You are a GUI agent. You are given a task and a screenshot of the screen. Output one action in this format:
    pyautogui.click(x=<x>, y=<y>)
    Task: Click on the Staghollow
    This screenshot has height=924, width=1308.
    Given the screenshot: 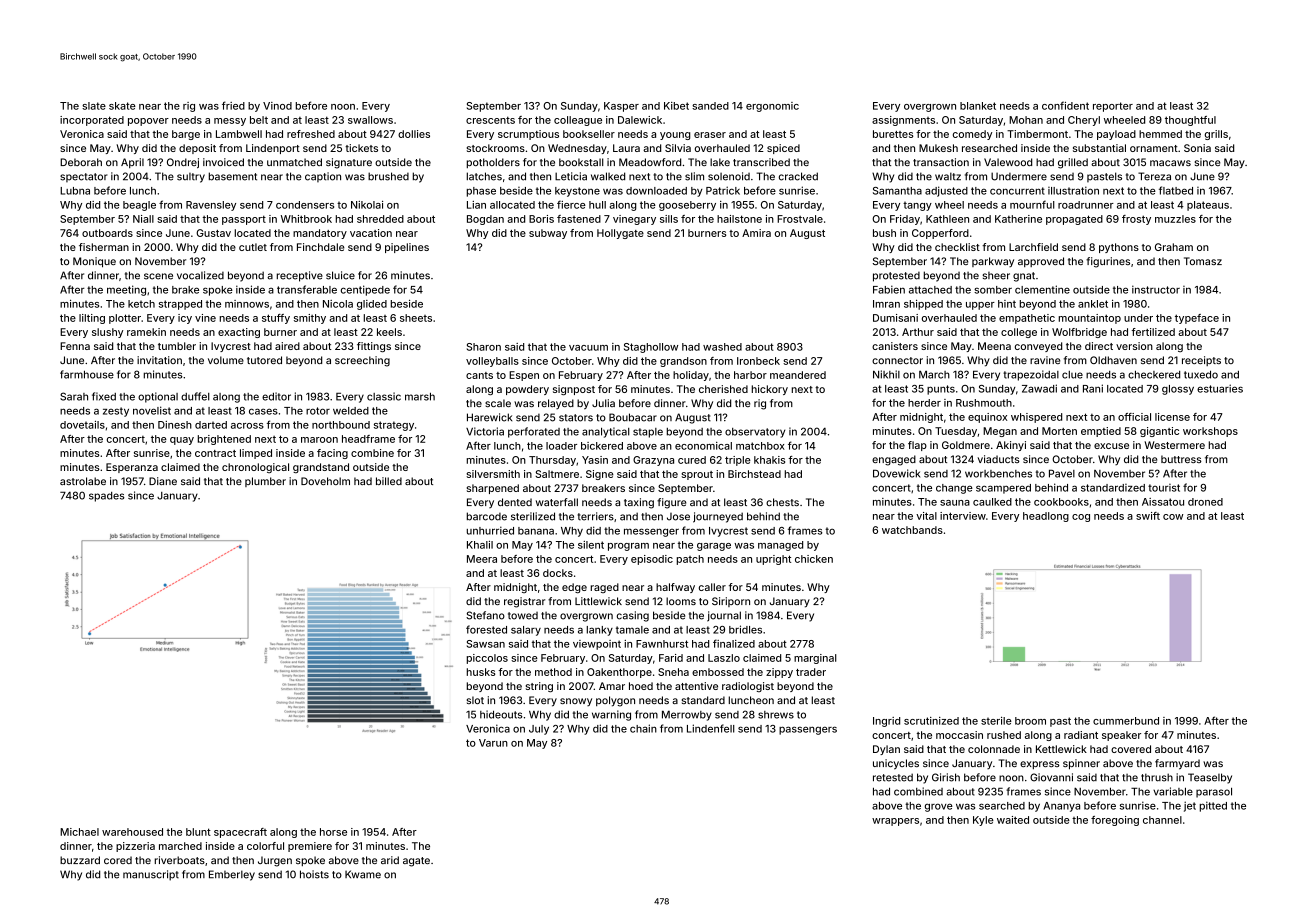 What is the action you would take?
    pyautogui.click(x=651, y=348)
